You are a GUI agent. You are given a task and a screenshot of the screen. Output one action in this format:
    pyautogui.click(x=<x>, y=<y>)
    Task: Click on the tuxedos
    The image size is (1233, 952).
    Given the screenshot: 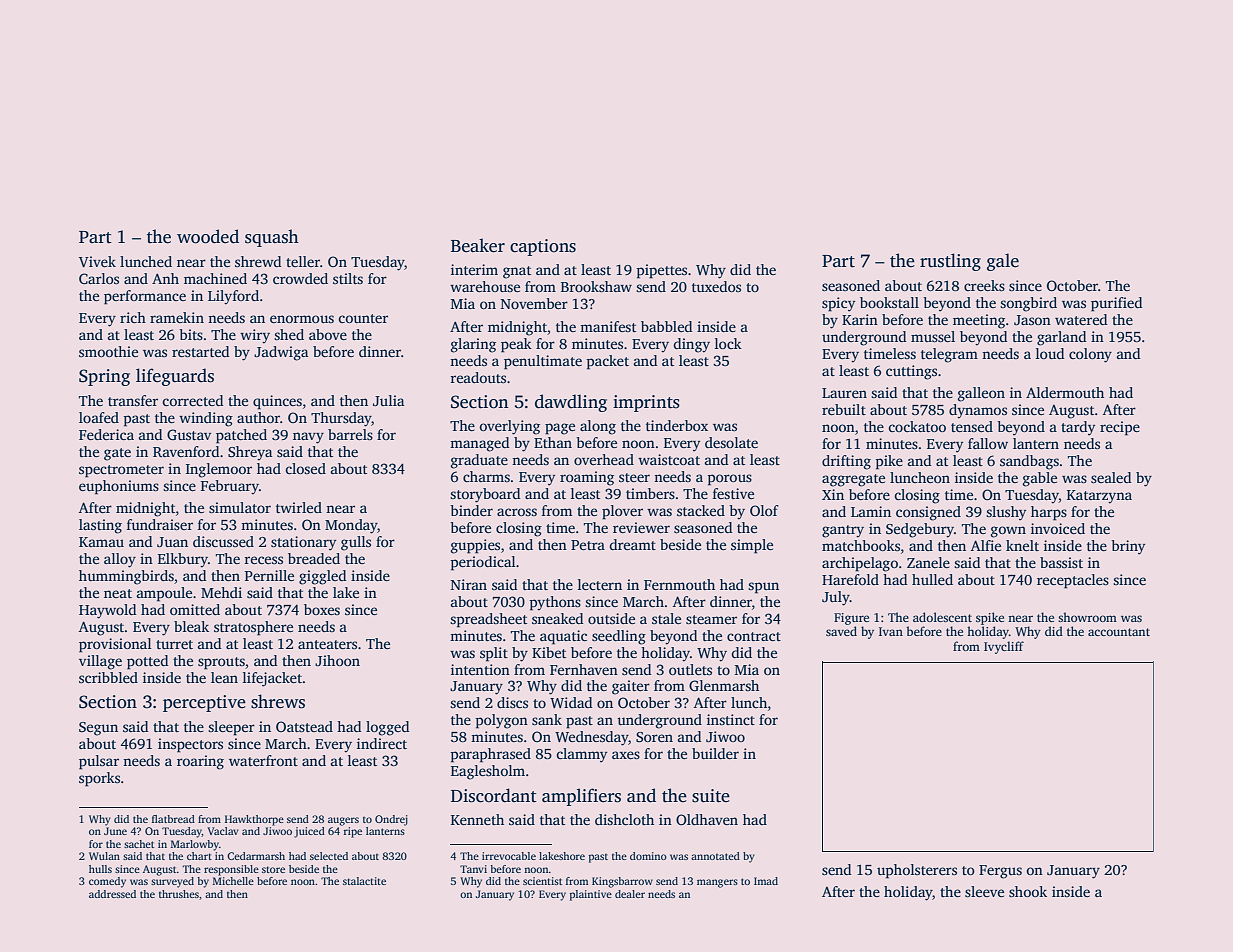 What is the action you would take?
    pyautogui.click(x=716, y=286)
